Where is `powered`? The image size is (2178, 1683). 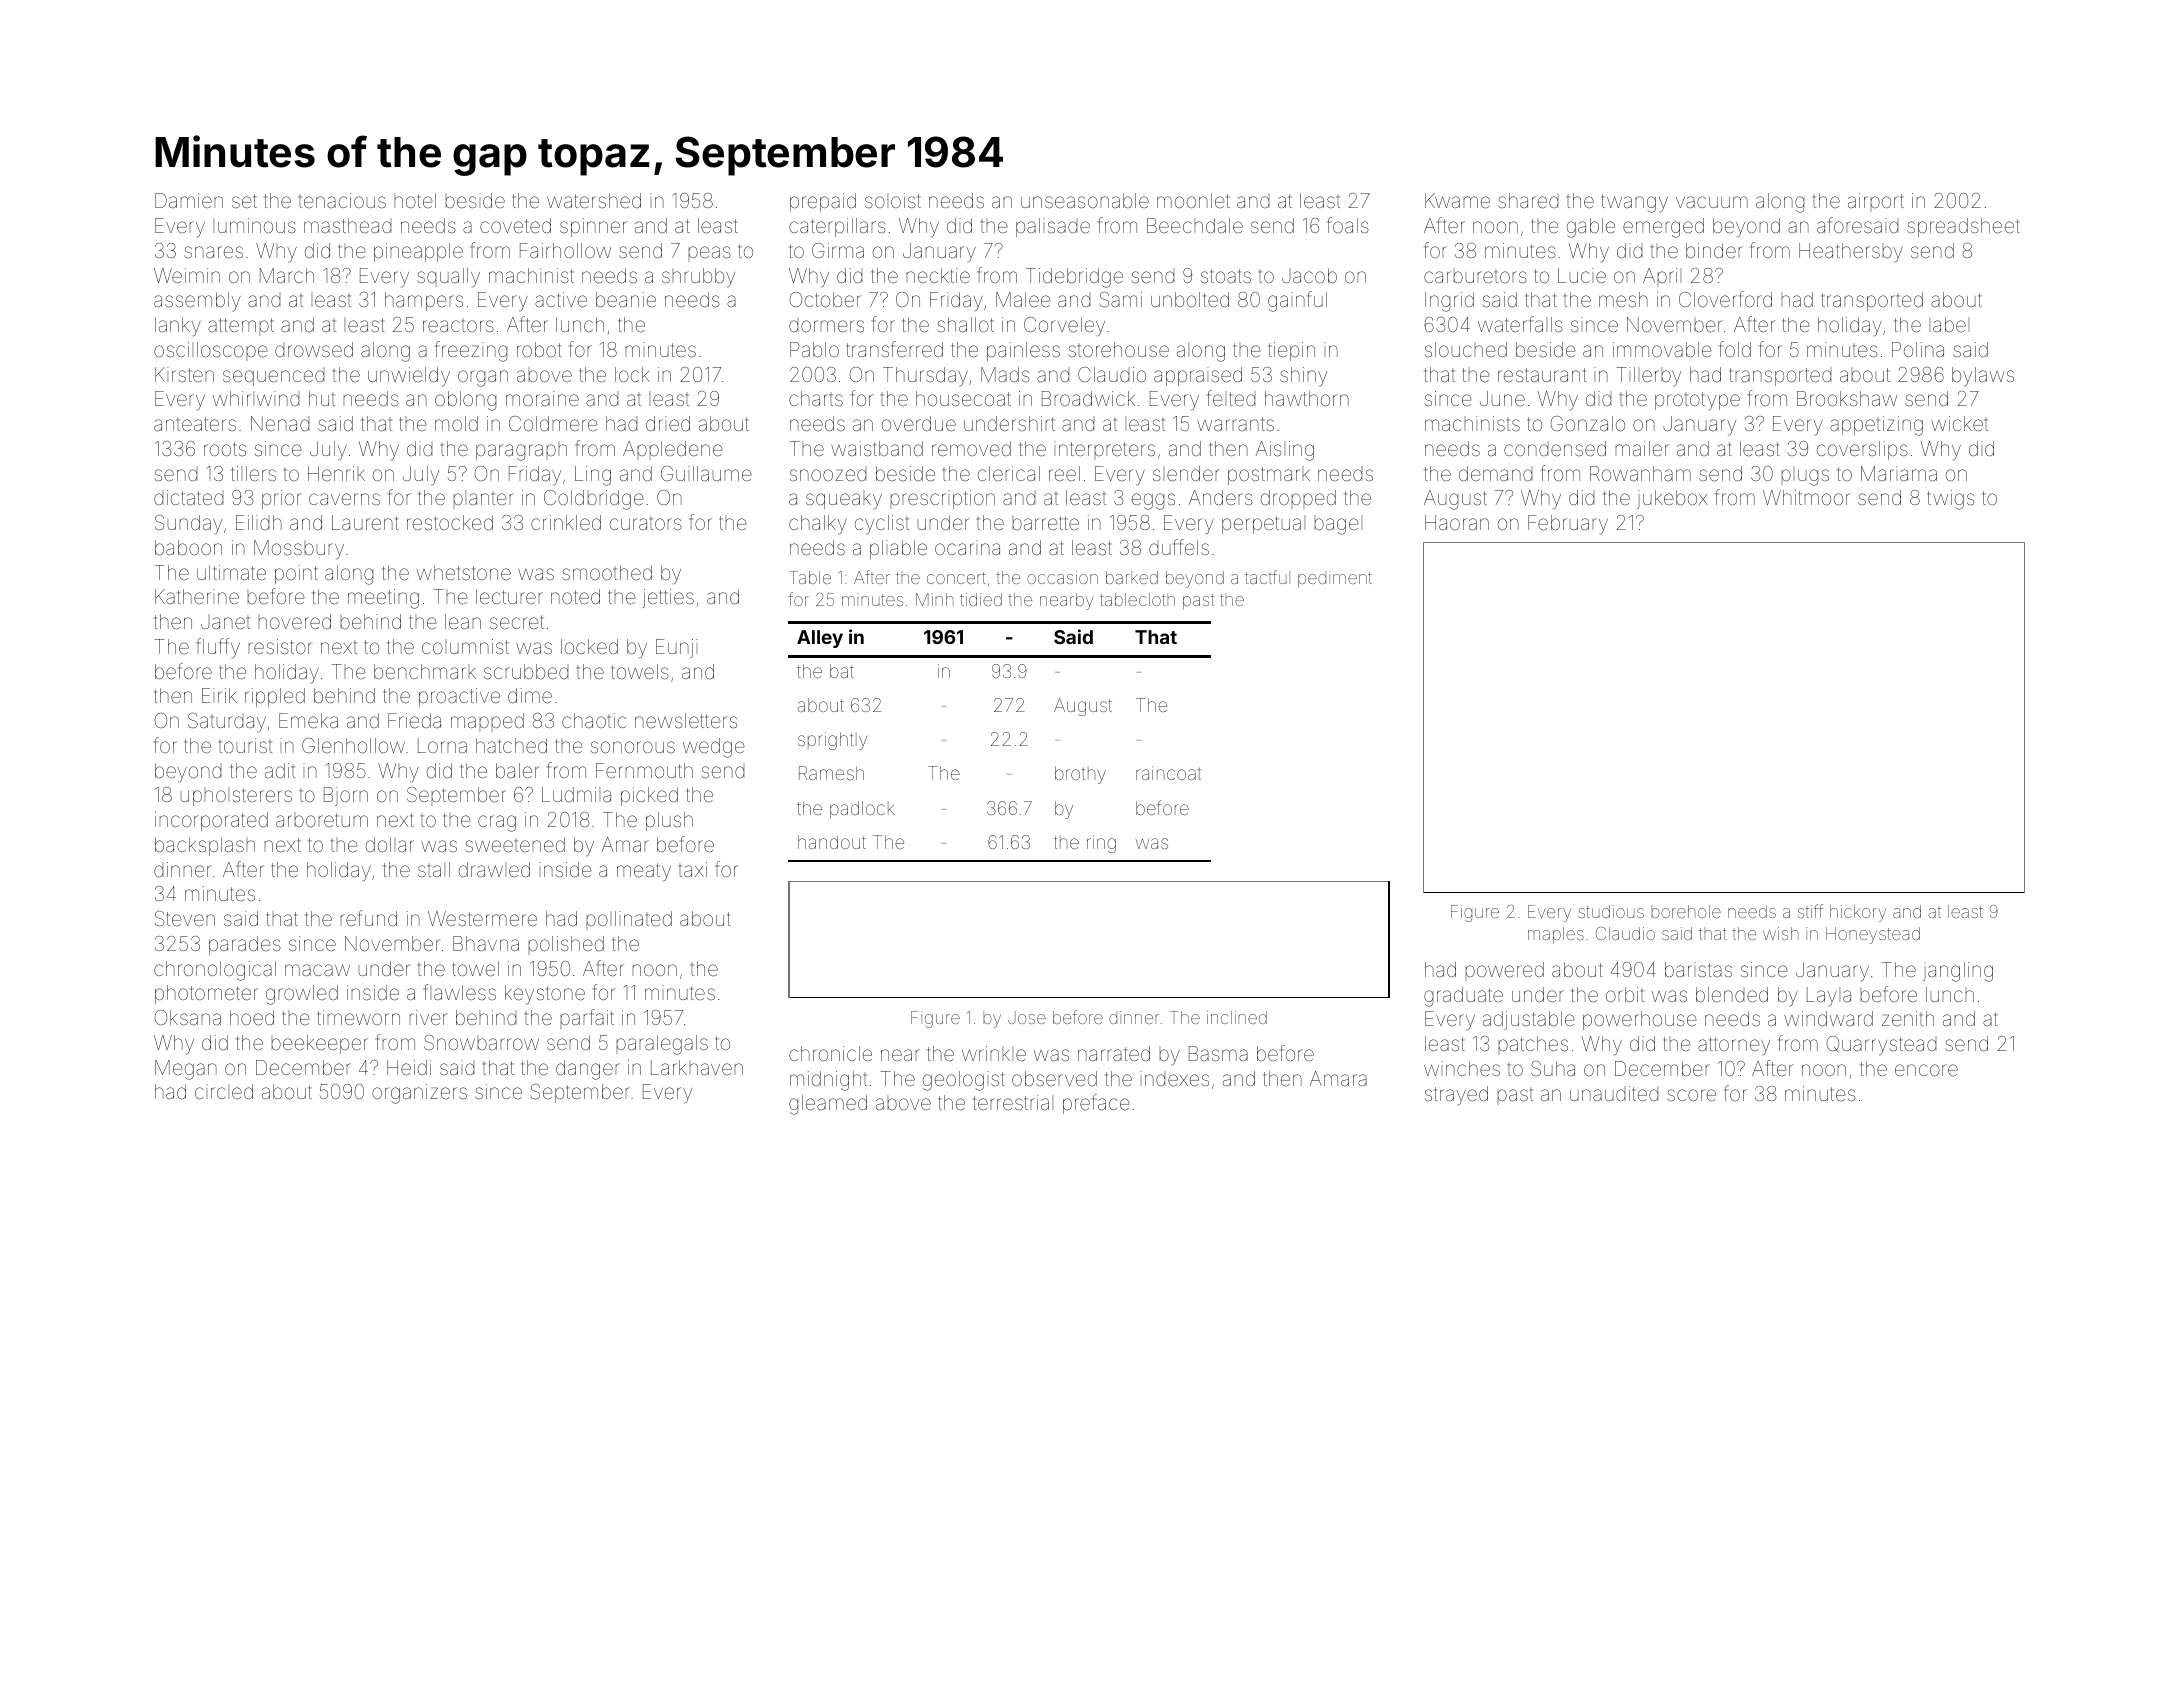
powered is located at coordinates (1504, 971).
